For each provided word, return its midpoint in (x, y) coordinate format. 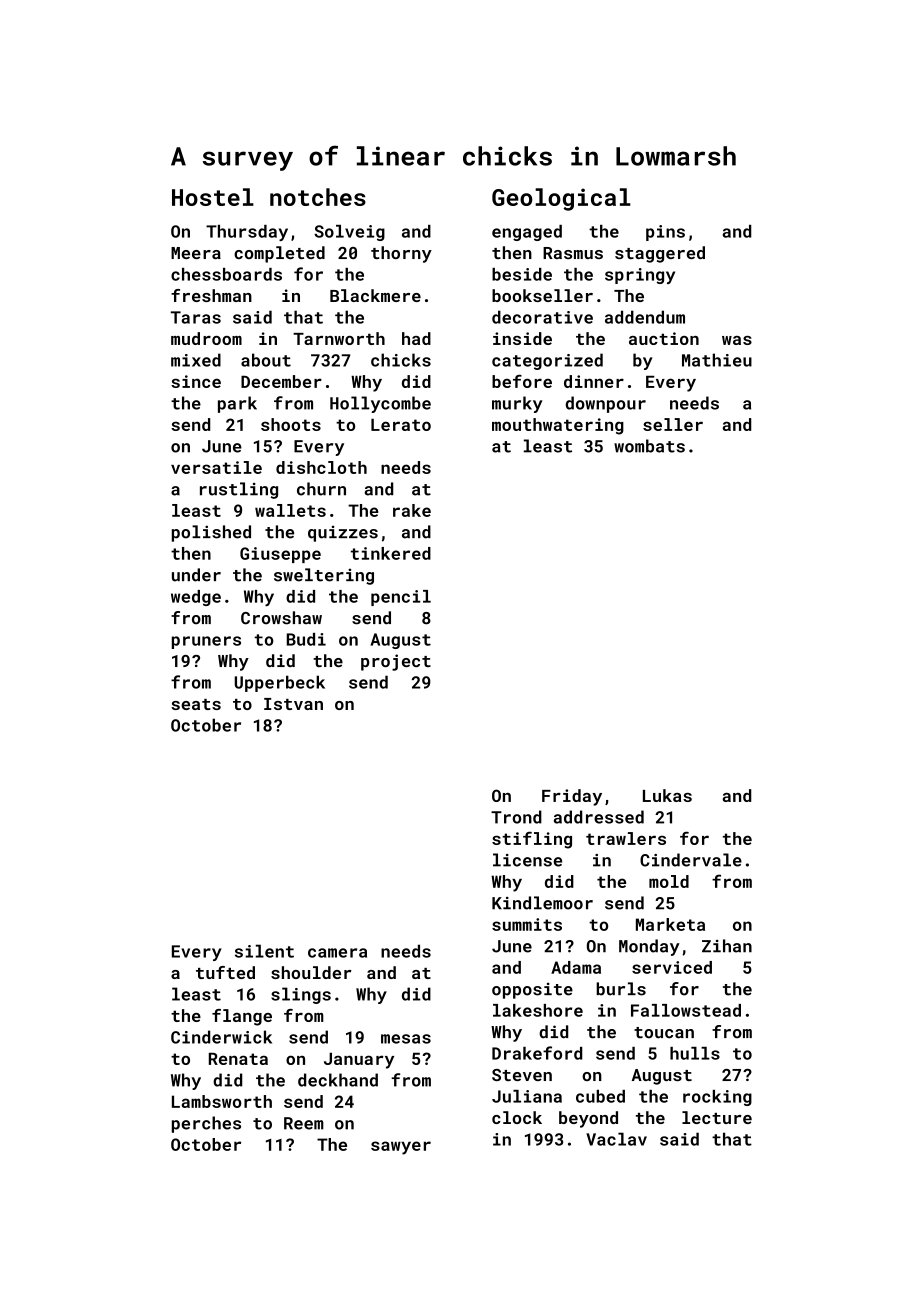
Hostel (213, 197)
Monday (649, 947)
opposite (532, 990)
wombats (649, 446)
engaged (527, 233)
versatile (216, 467)
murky (517, 404)
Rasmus (573, 253)
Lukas (667, 795)
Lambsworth (222, 1101)
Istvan (293, 704)
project (396, 662)
